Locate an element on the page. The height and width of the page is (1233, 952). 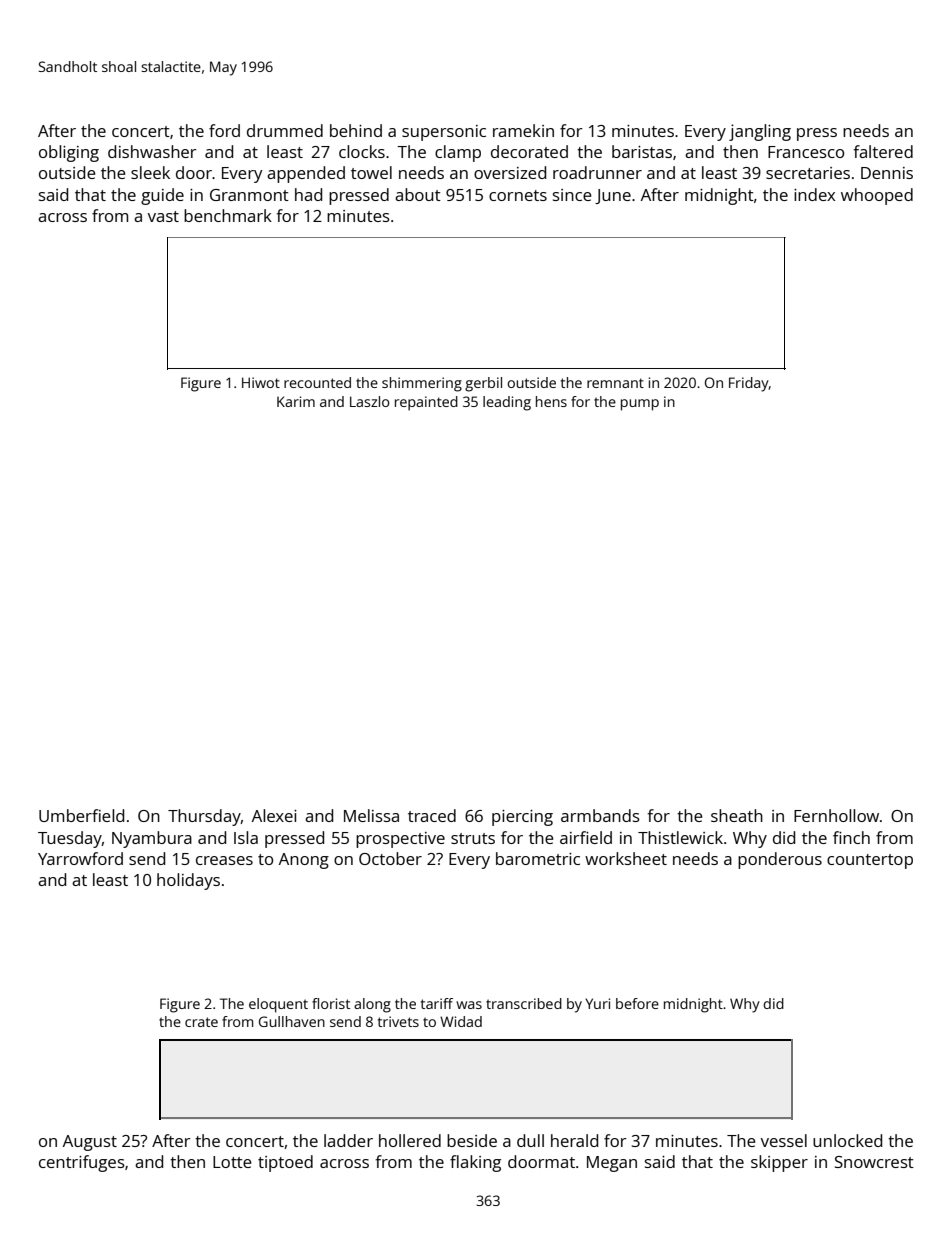
centrifuges is located at coordinates (82, 1163).
